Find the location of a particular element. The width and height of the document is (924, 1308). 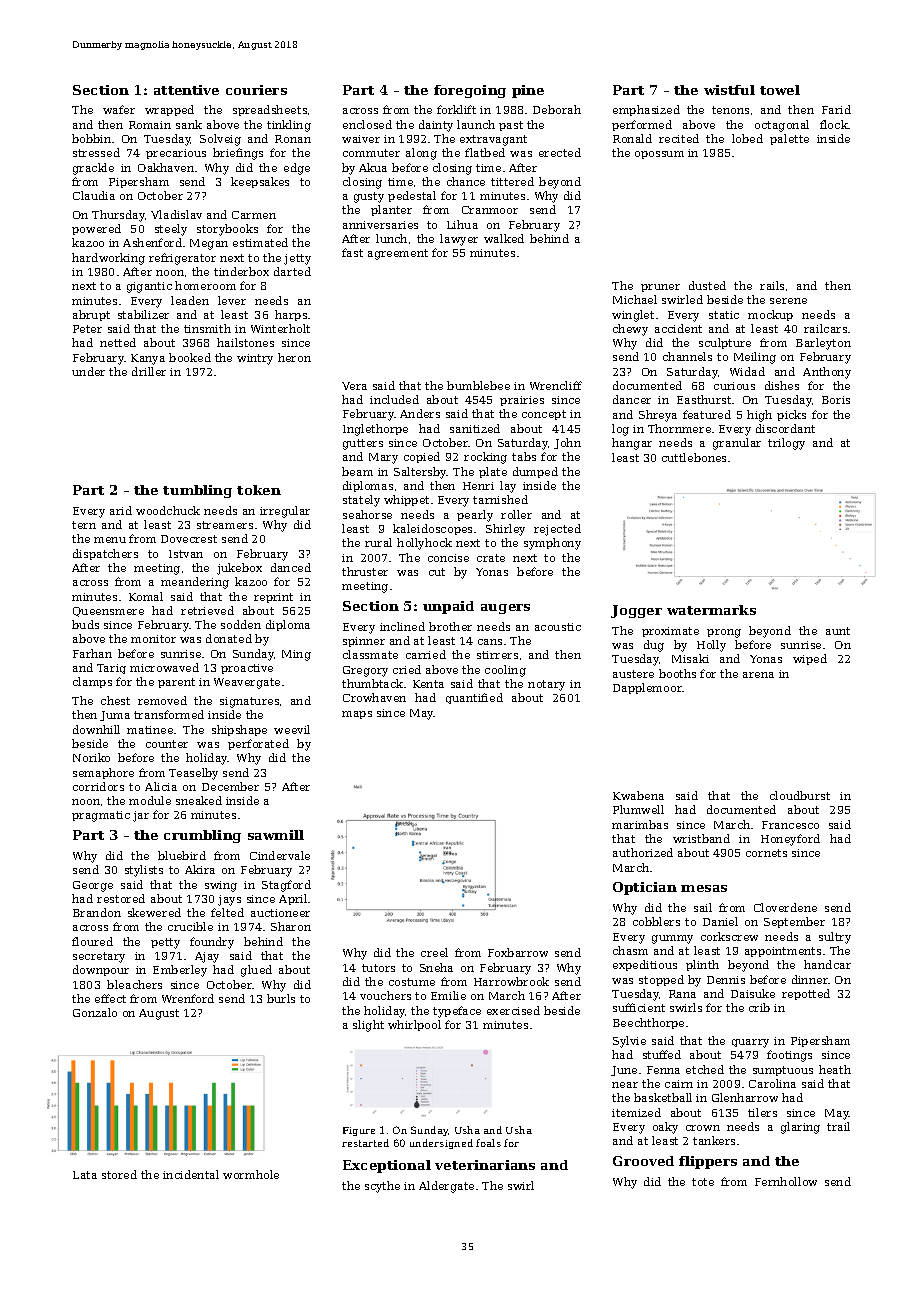

railcars is located at coordinates (825, 328).
